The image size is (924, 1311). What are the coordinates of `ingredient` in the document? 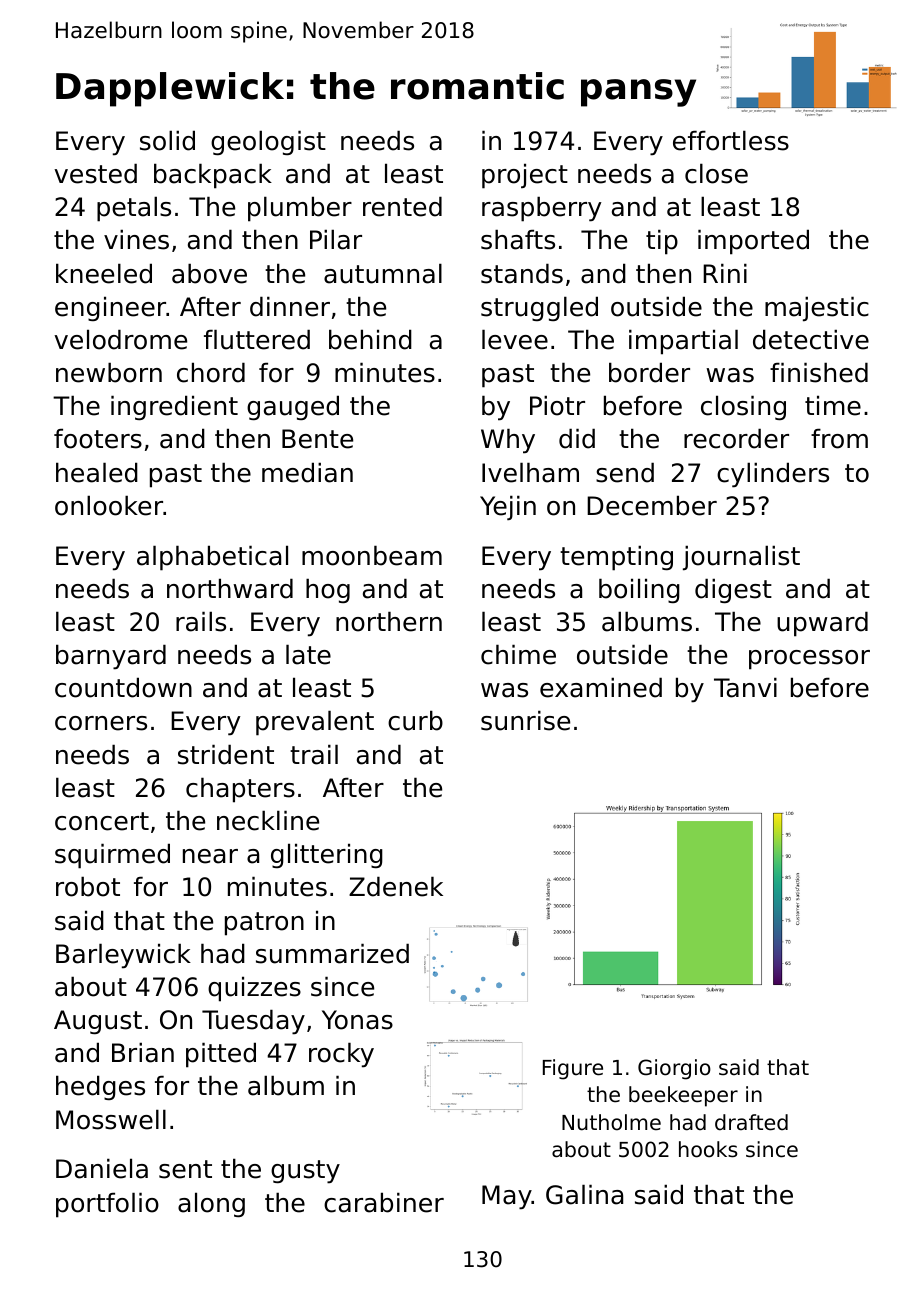 It's located at (174, 407).
